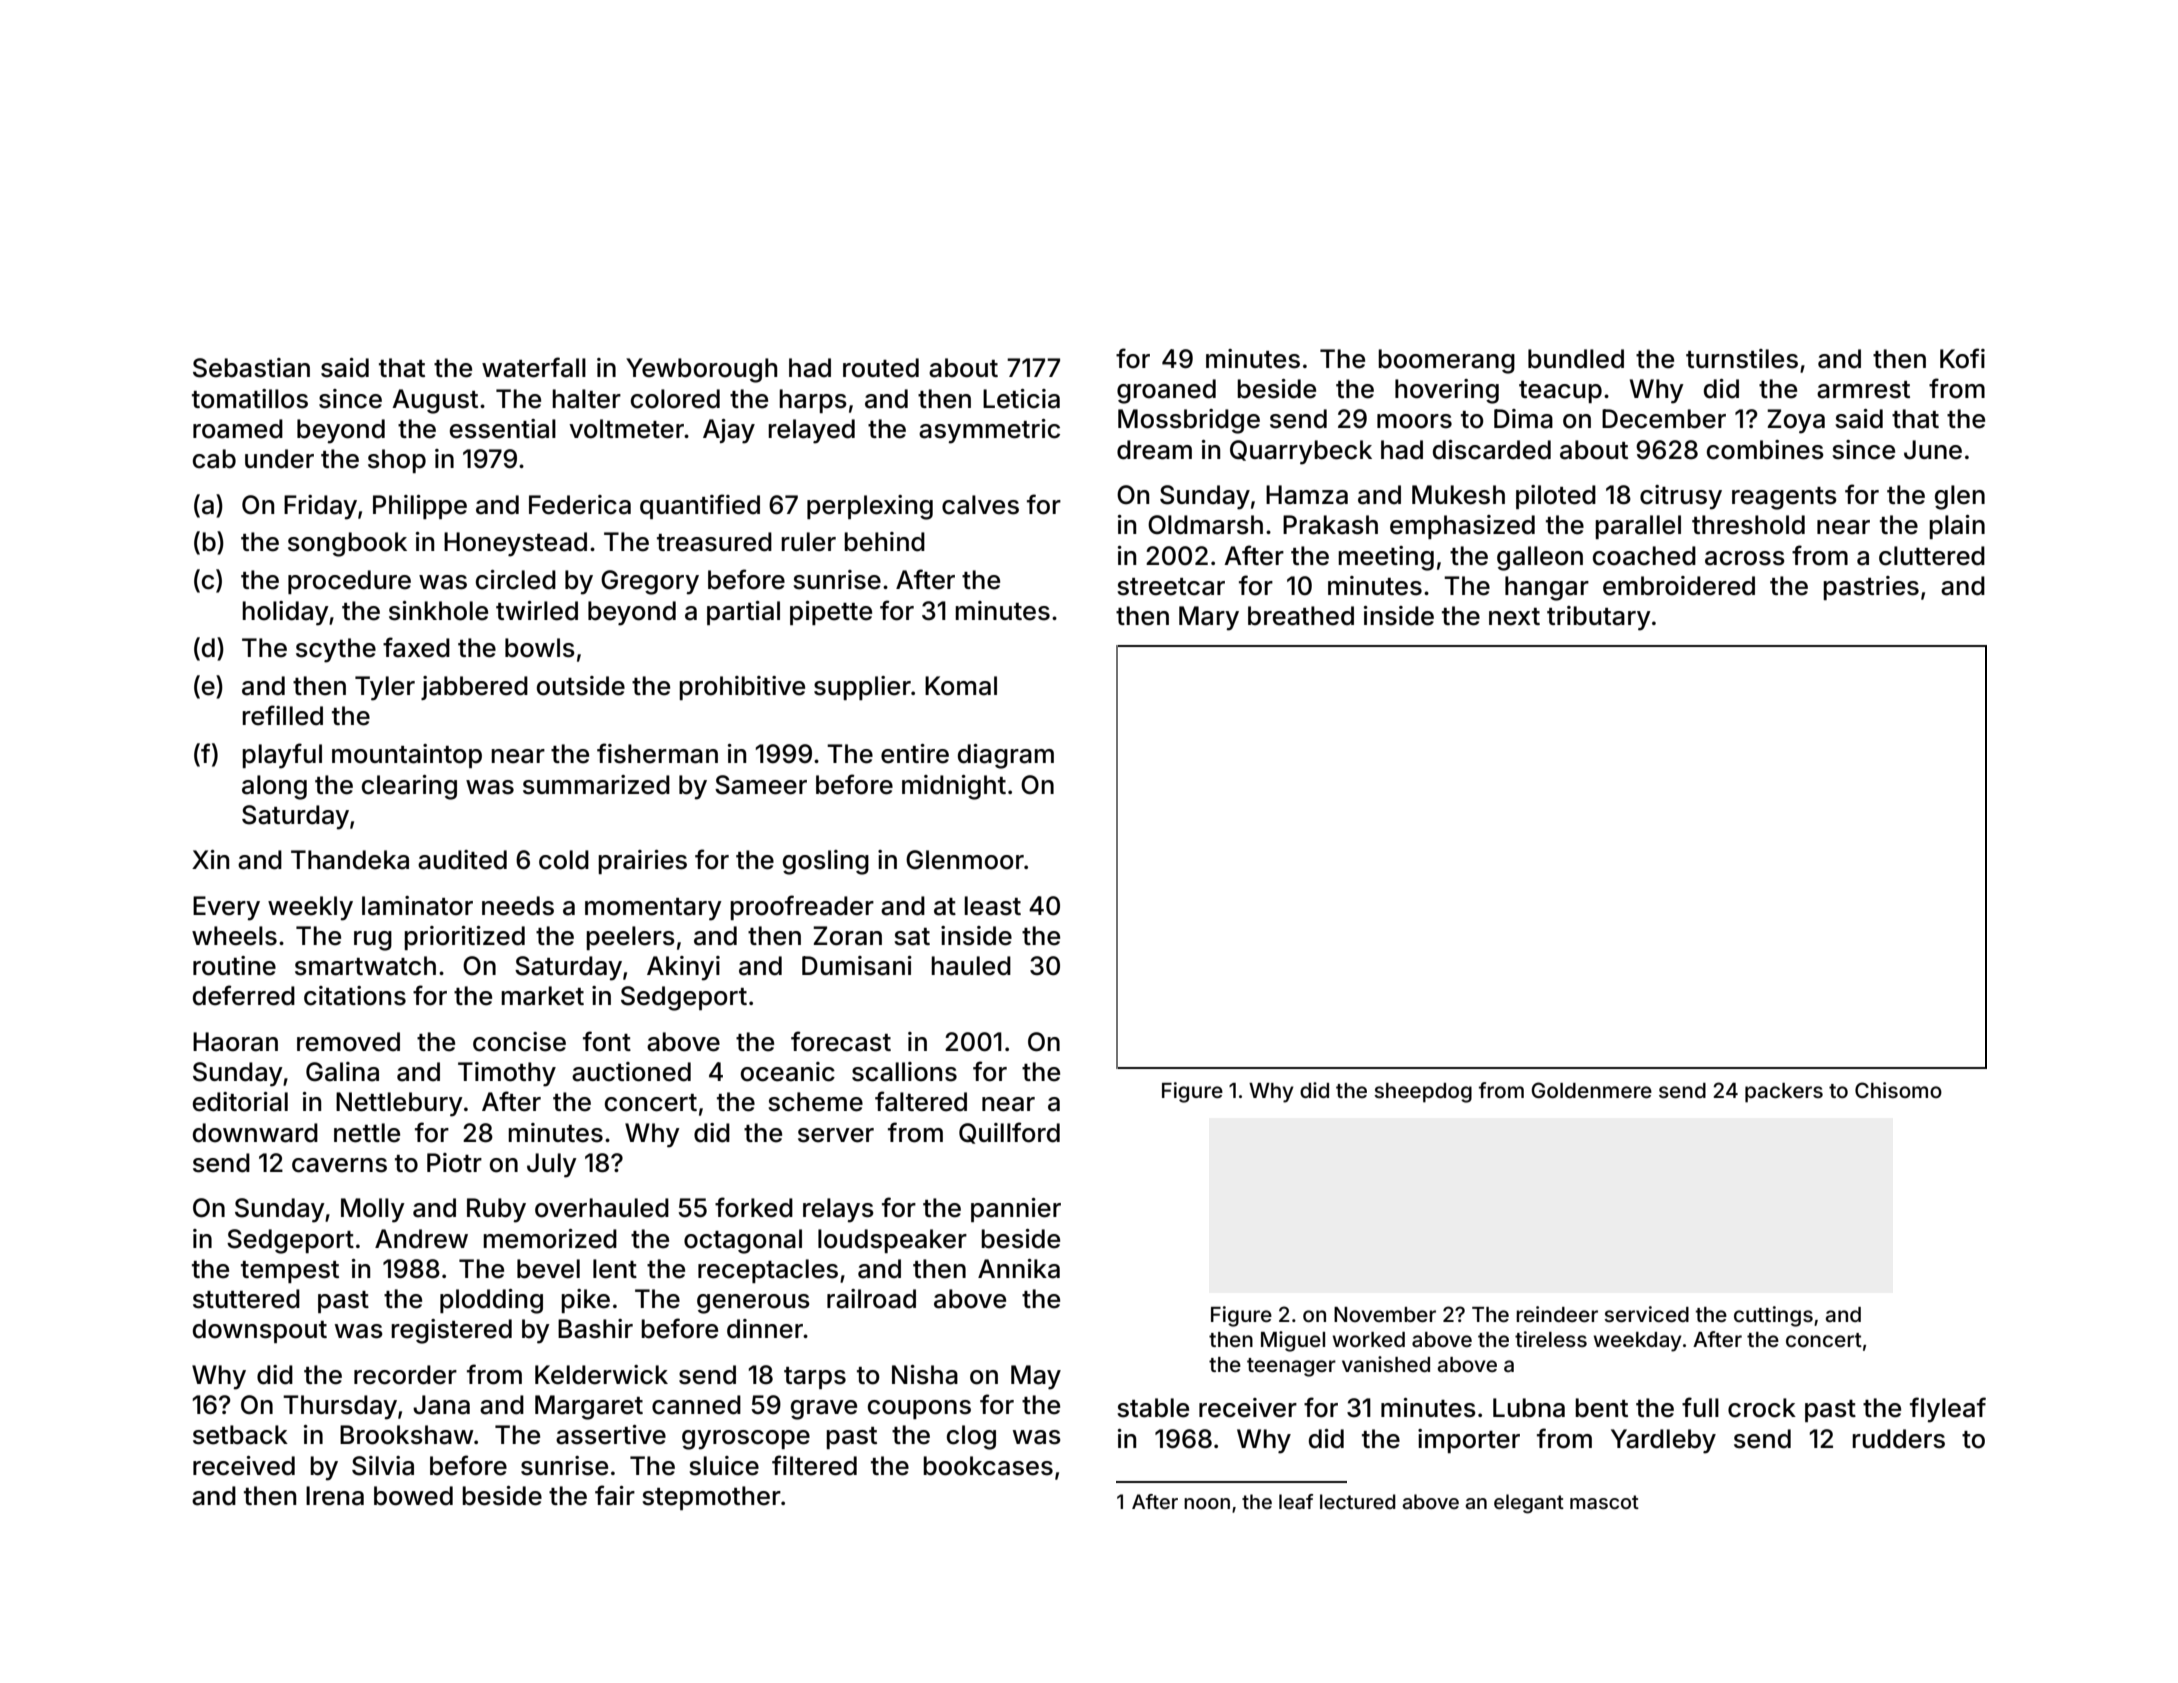 Image resolution: width=2178 pixels, height=1683 pixels. What do you see at coordinates (1742, 359) in the image?
I see `turnstiles` at bounding box center [1742, 359].
